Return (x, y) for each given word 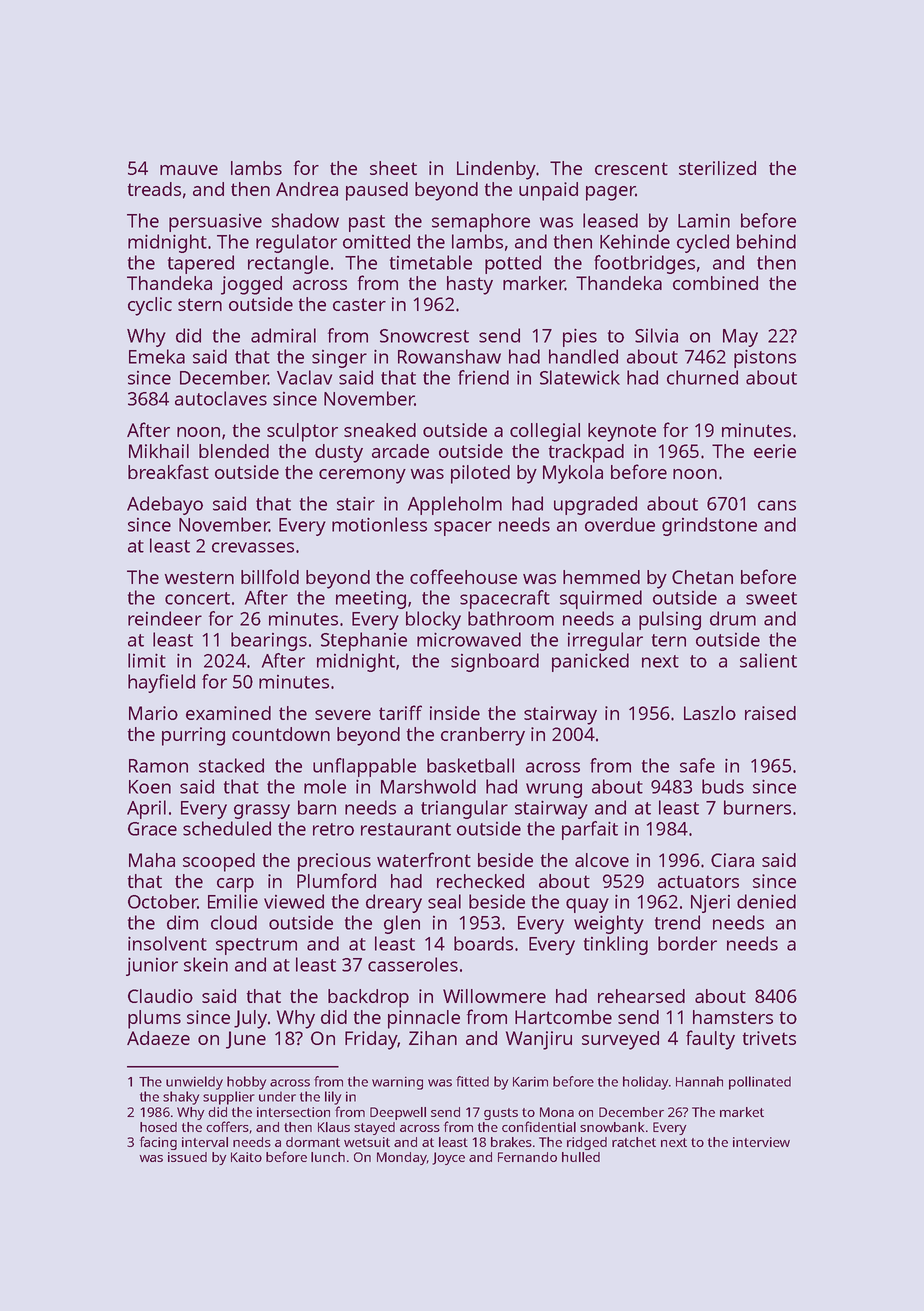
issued (187, 1157)
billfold (270, 576)
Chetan (702, 577)
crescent (631, 168)
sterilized (717, 168)
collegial (545, 432)
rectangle (288, 264)
